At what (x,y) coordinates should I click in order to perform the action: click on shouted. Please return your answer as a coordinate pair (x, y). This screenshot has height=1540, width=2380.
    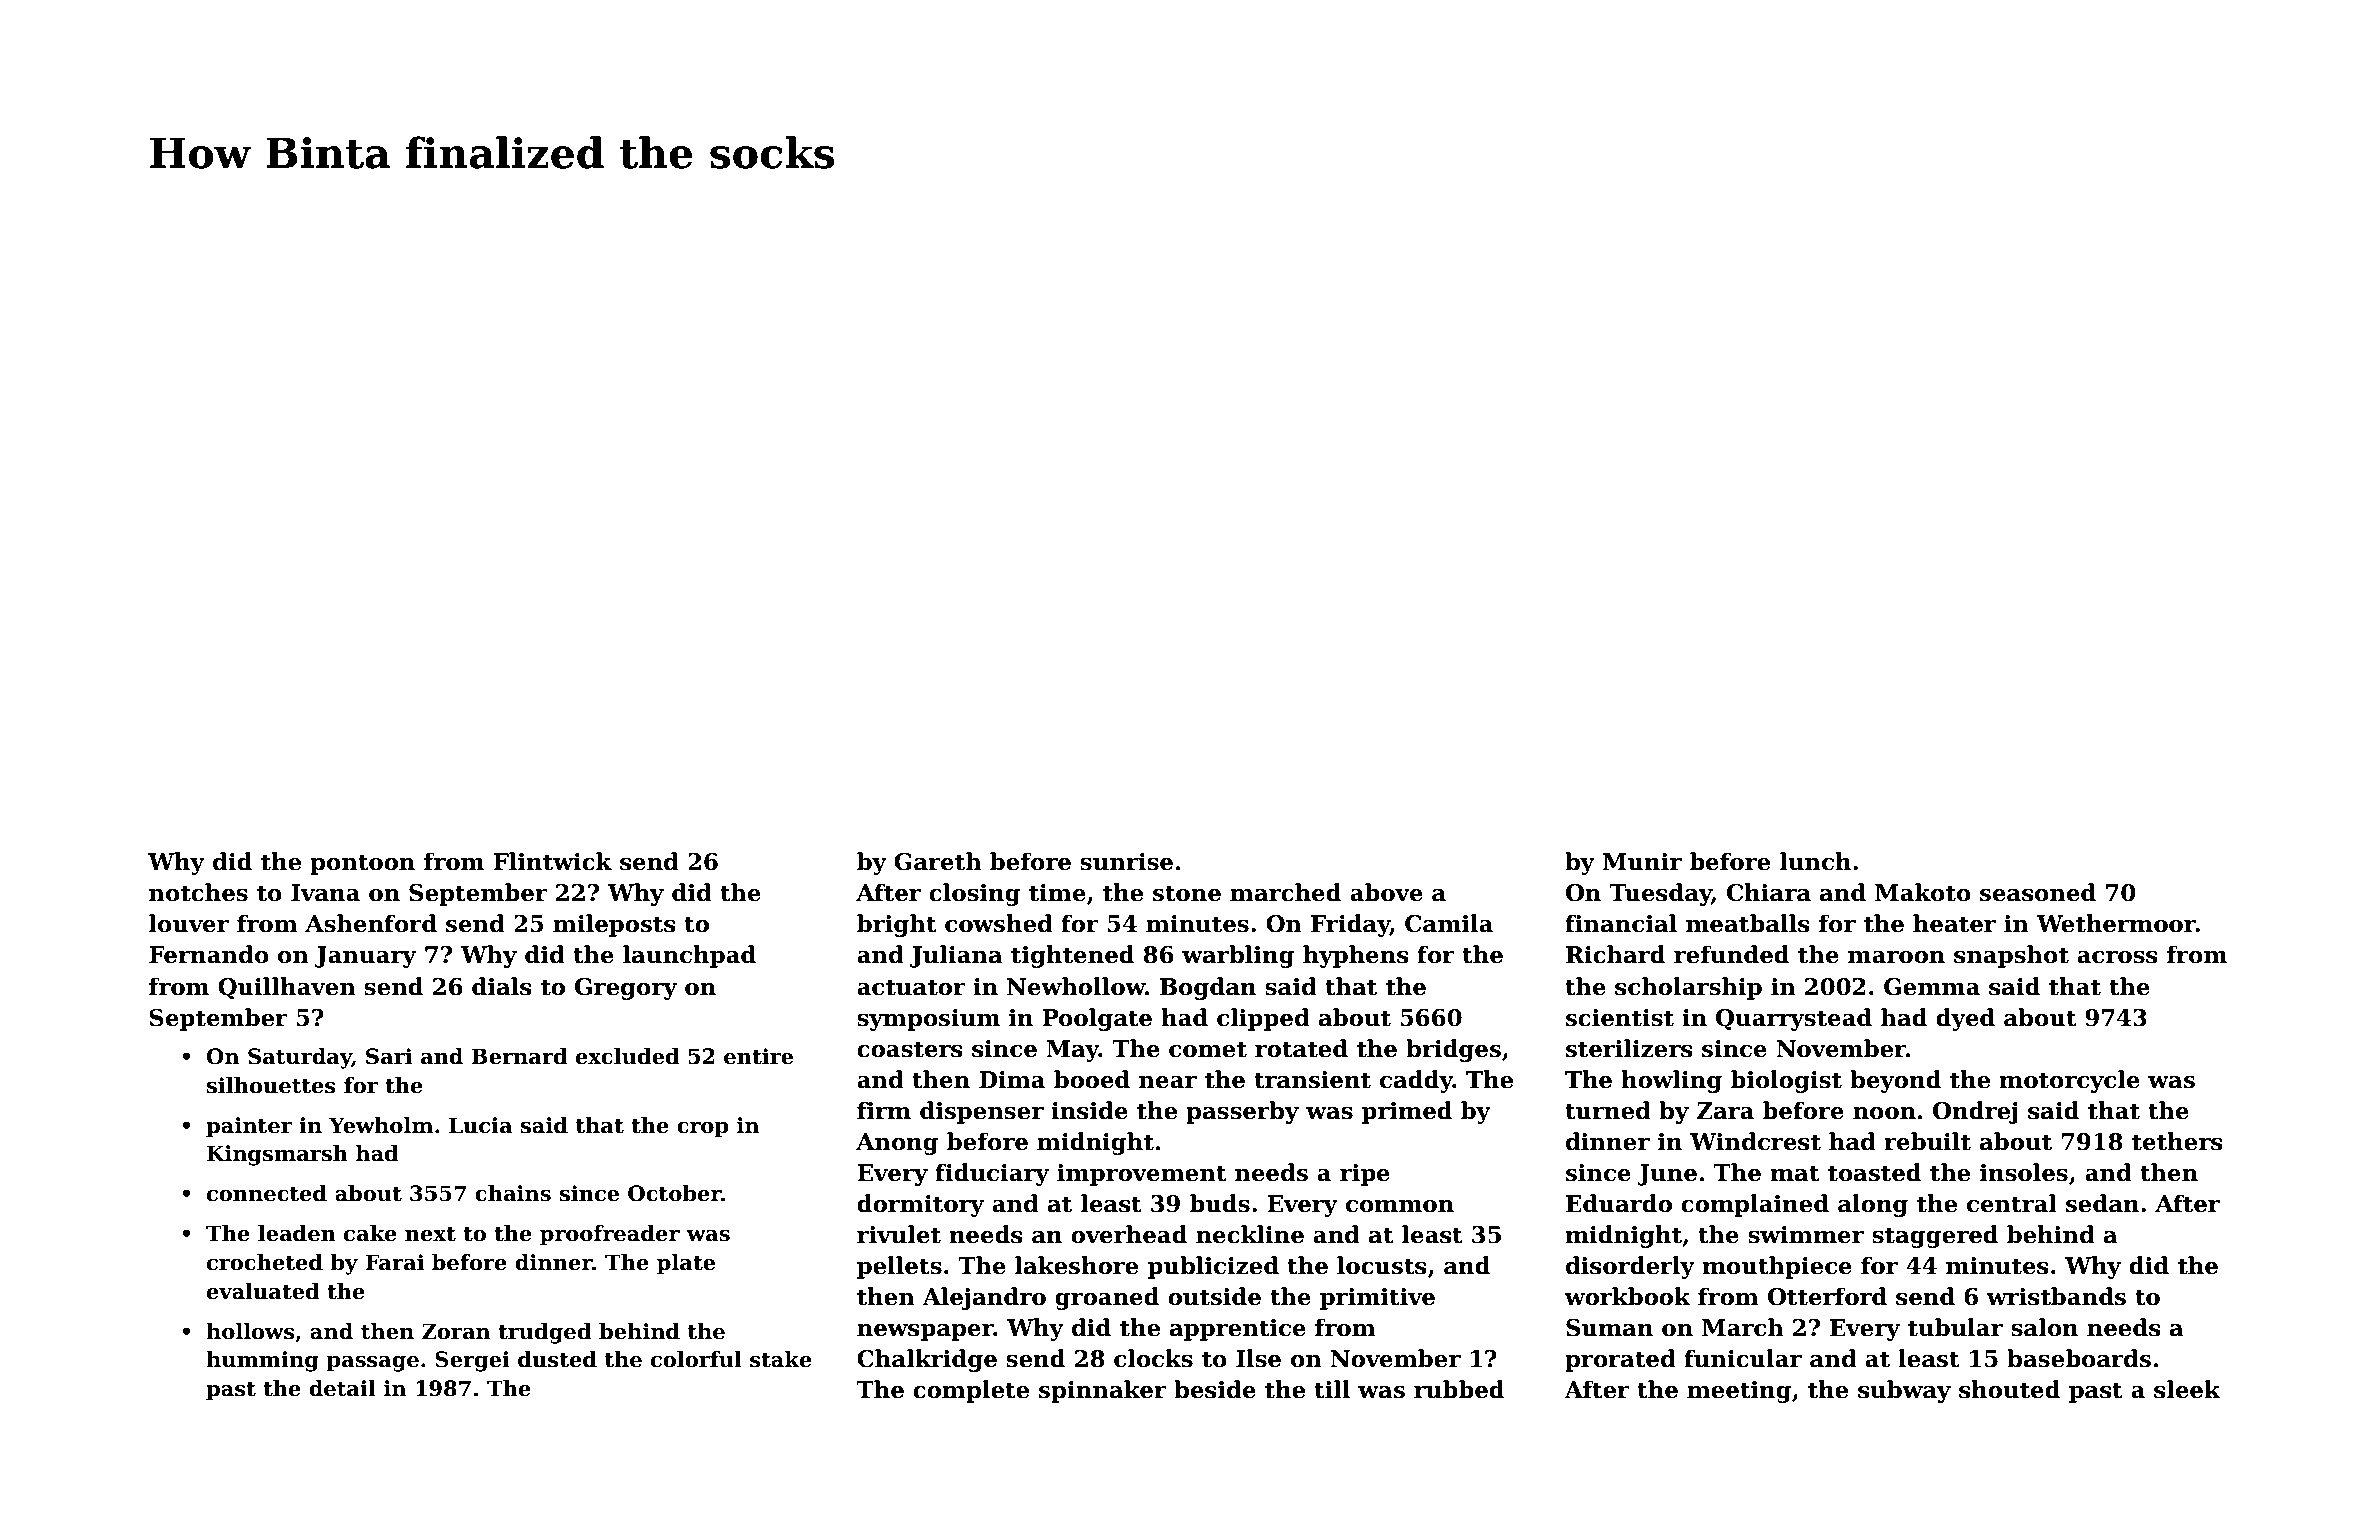
    Looking at the image, I should click on (2009, 1389).
